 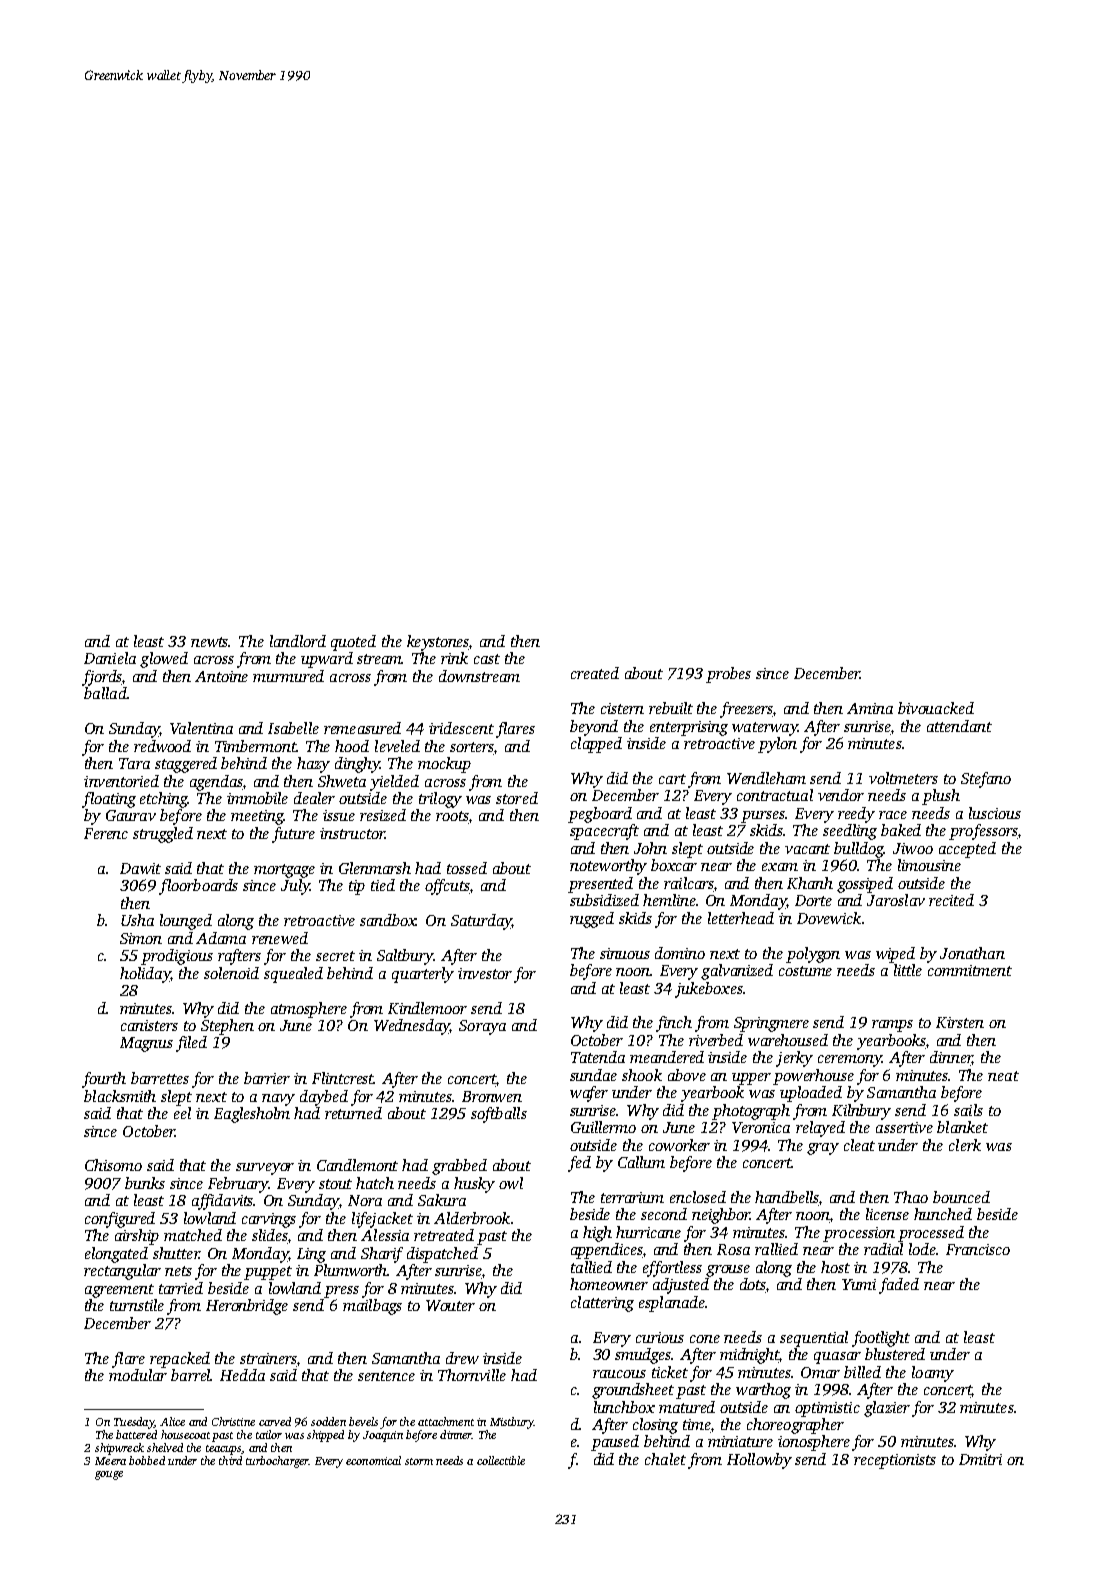 What do you see at coordinates (728, 675) in the page?
I see `probes` at bounding box center [728, 675].
